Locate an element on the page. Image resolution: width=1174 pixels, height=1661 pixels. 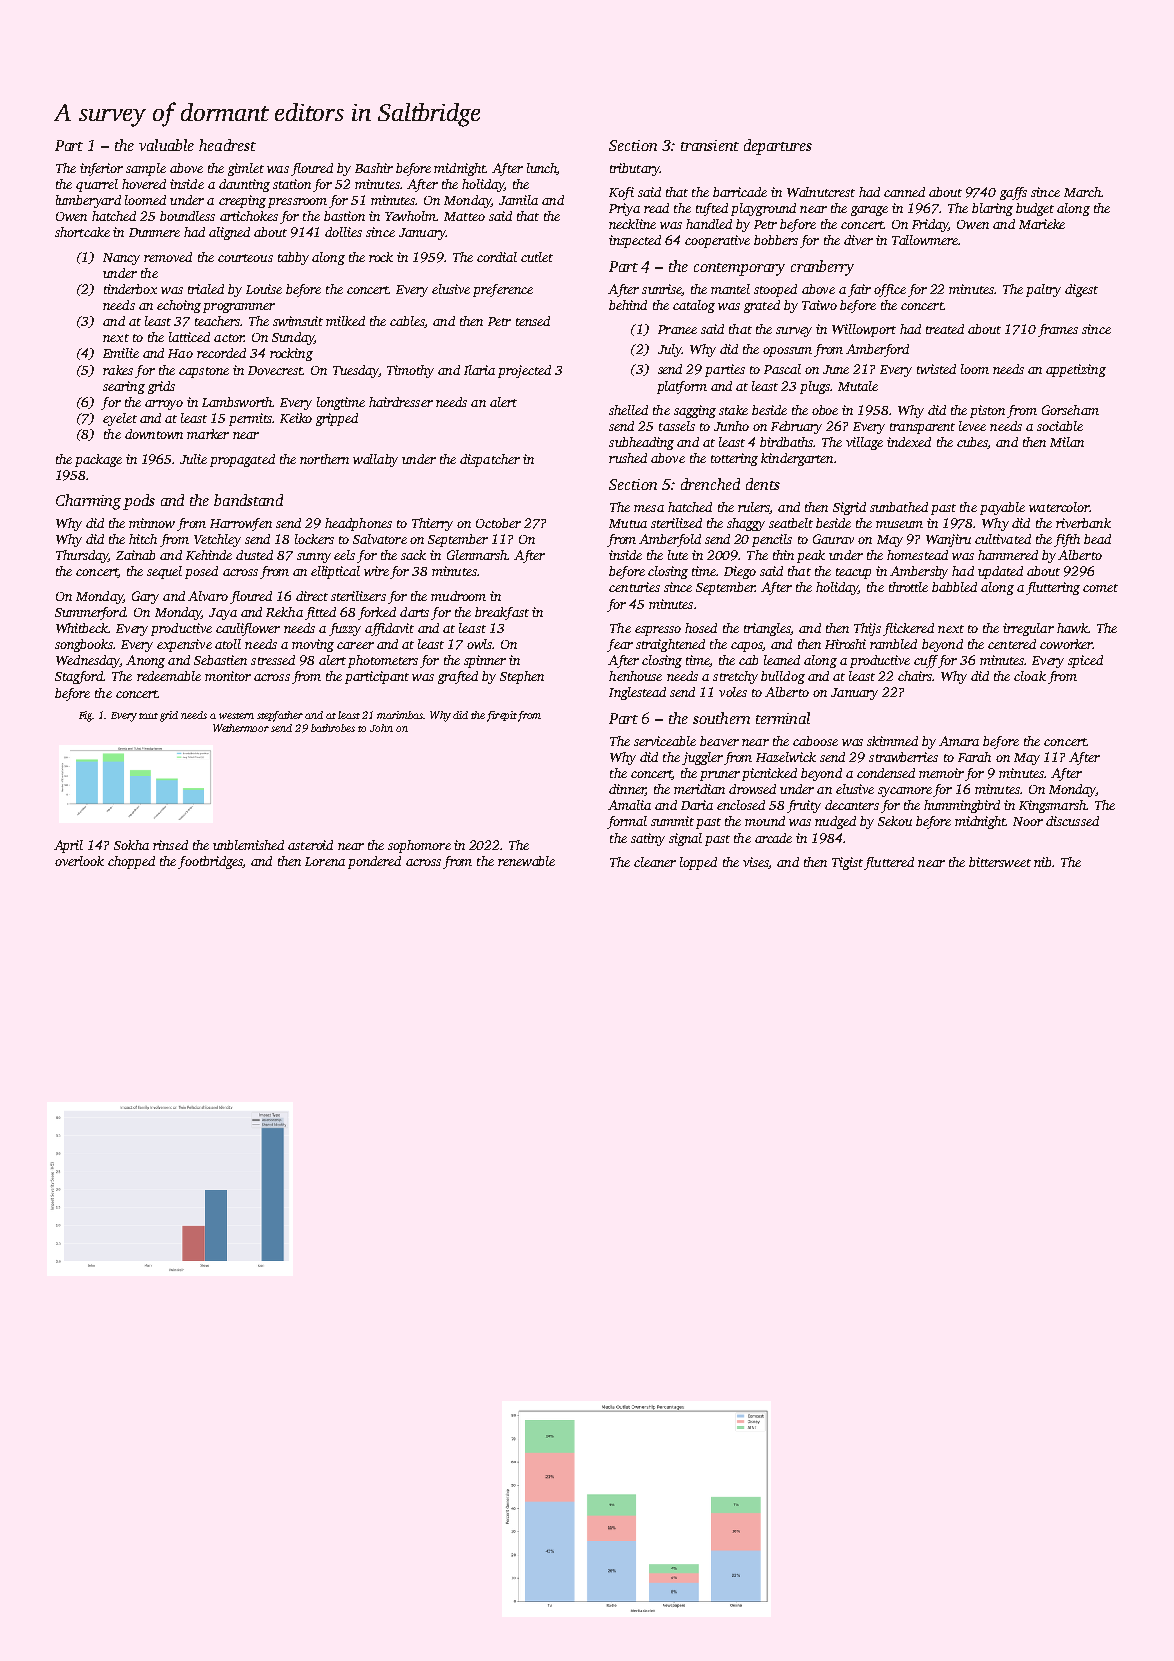
straightened is located at coordinates (670, 645).
